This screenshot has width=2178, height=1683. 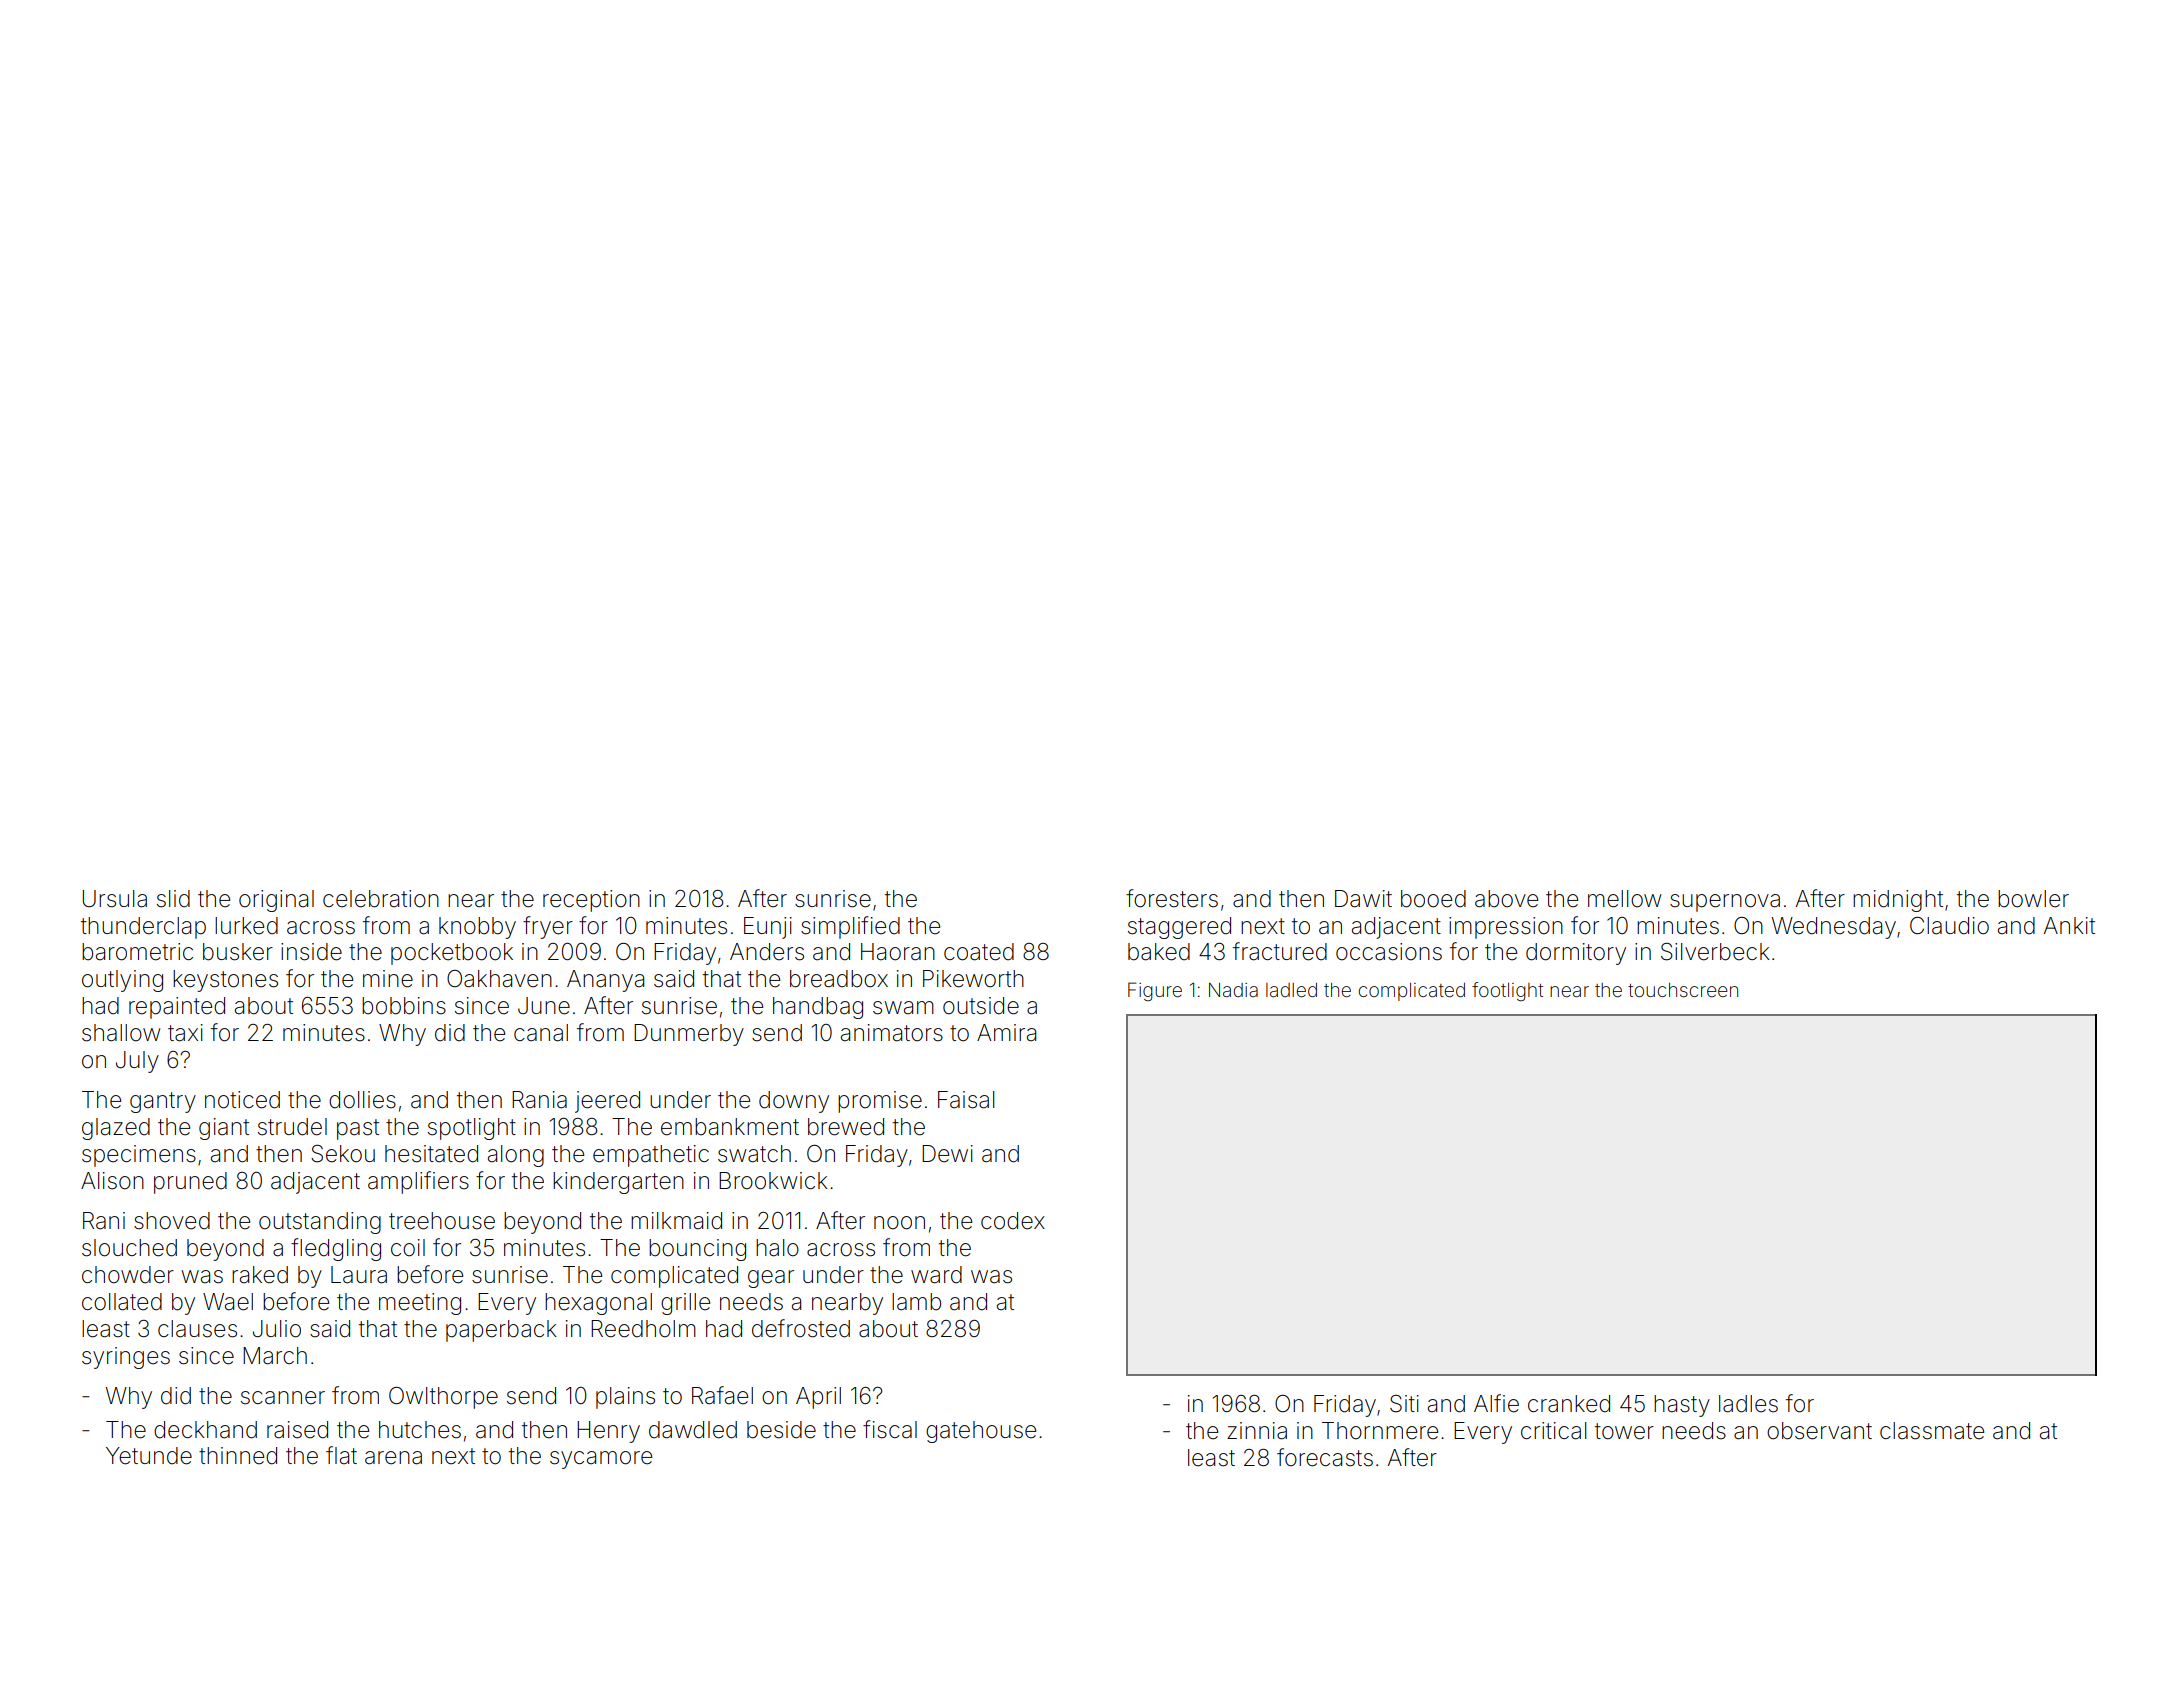 I want to click on footlight, so click(x=1507, y=991).
